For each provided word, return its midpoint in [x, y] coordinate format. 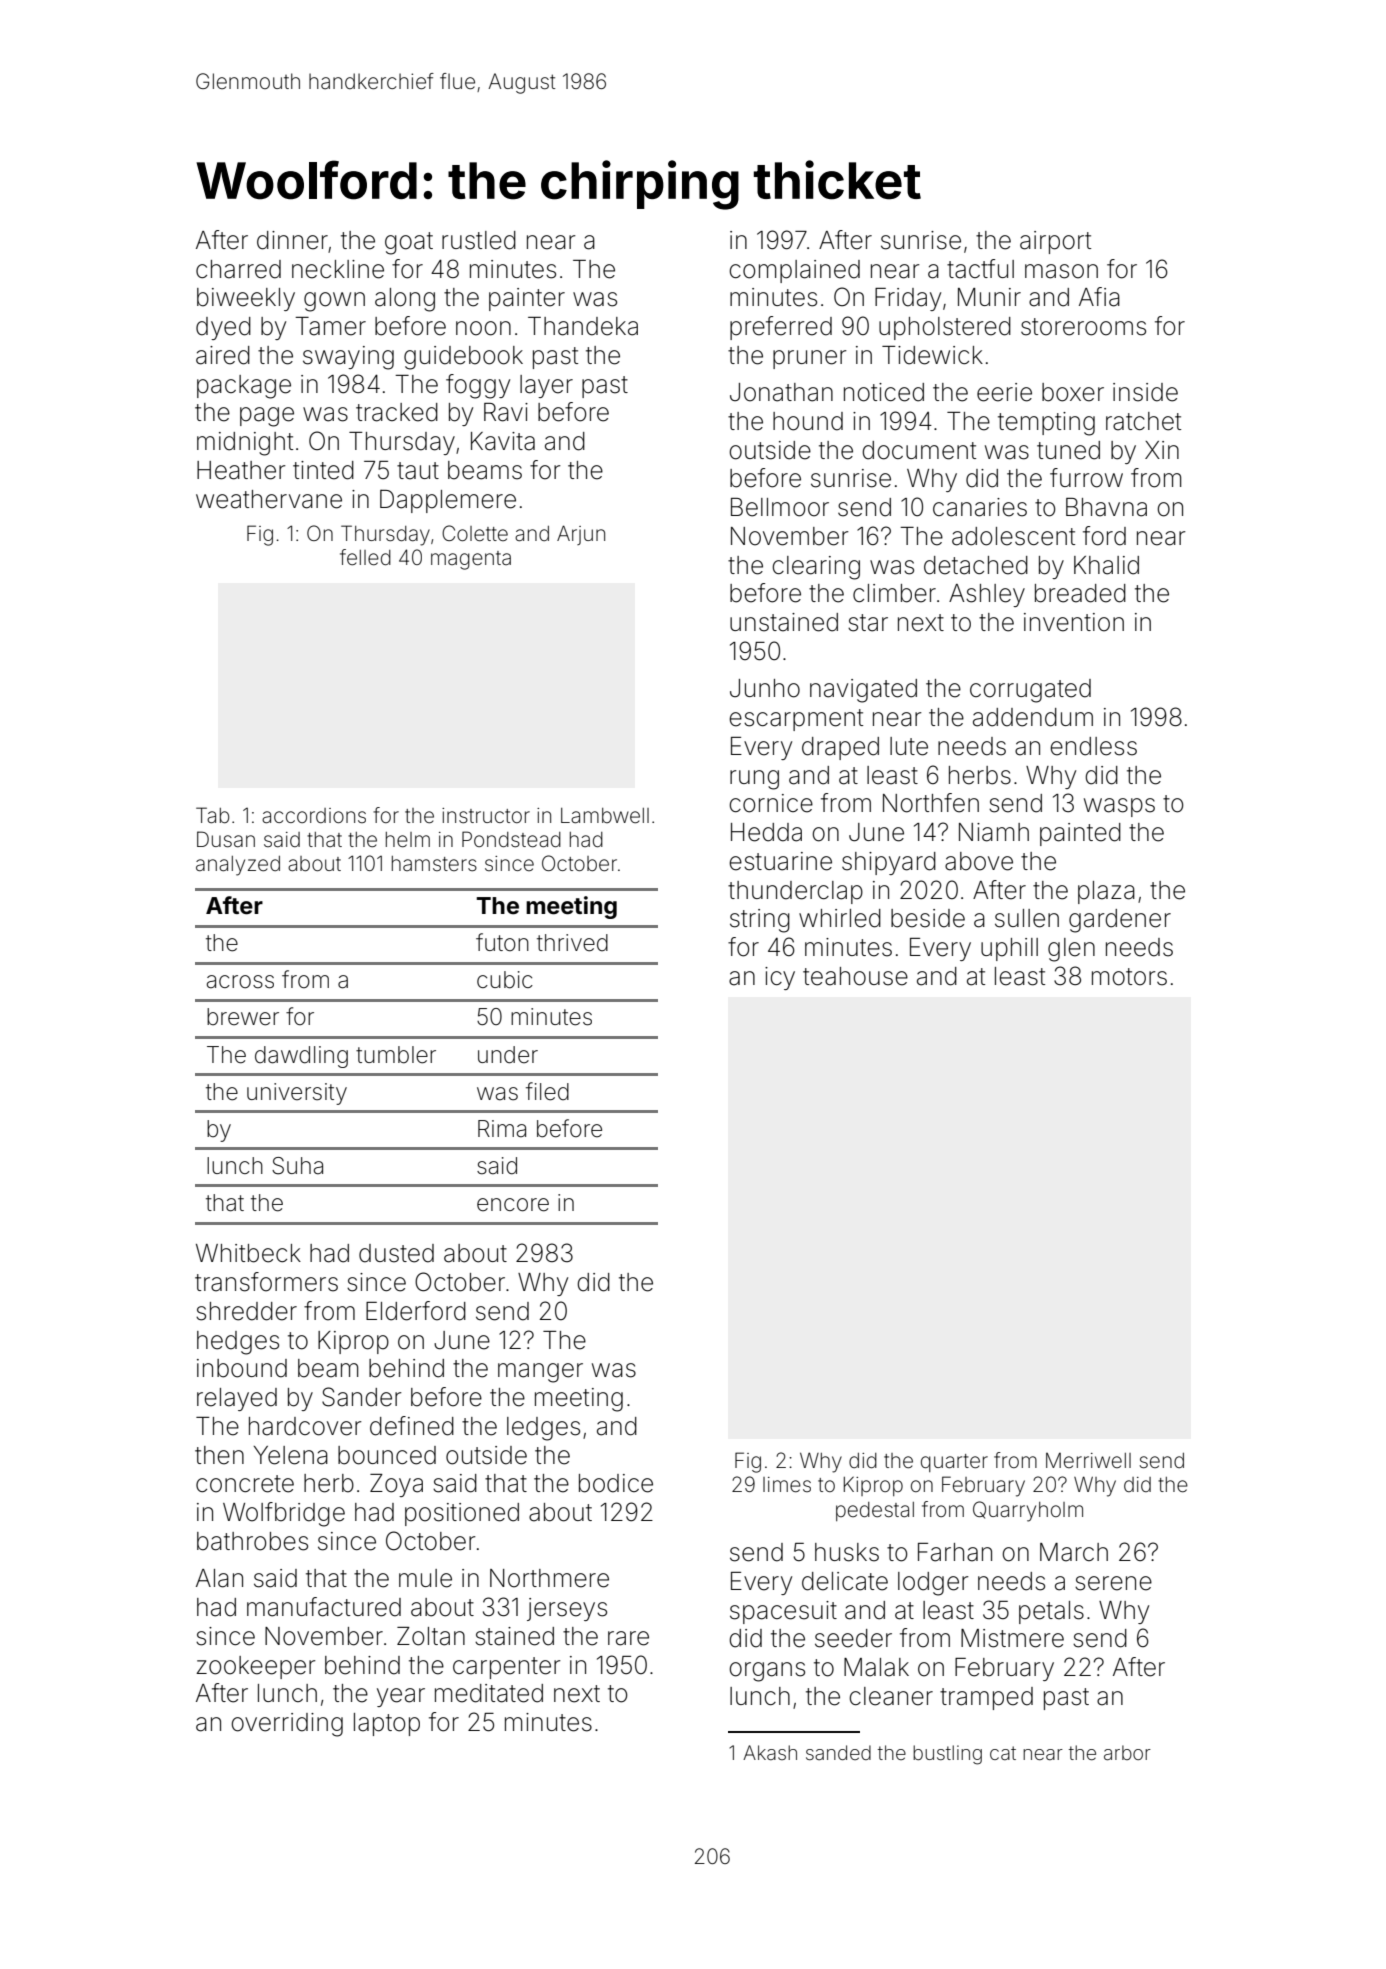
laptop [387, 1724]
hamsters [434, 863]
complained [794, 271]
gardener [1120, 921]
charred [238, 269]
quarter [954, 1463]
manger [540, 1373]
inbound [242, 1368]
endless [1093, 746]
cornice [771, 803]
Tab [213, 815]
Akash [770, 1752]
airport [1055, 242]
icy [780, 978]
